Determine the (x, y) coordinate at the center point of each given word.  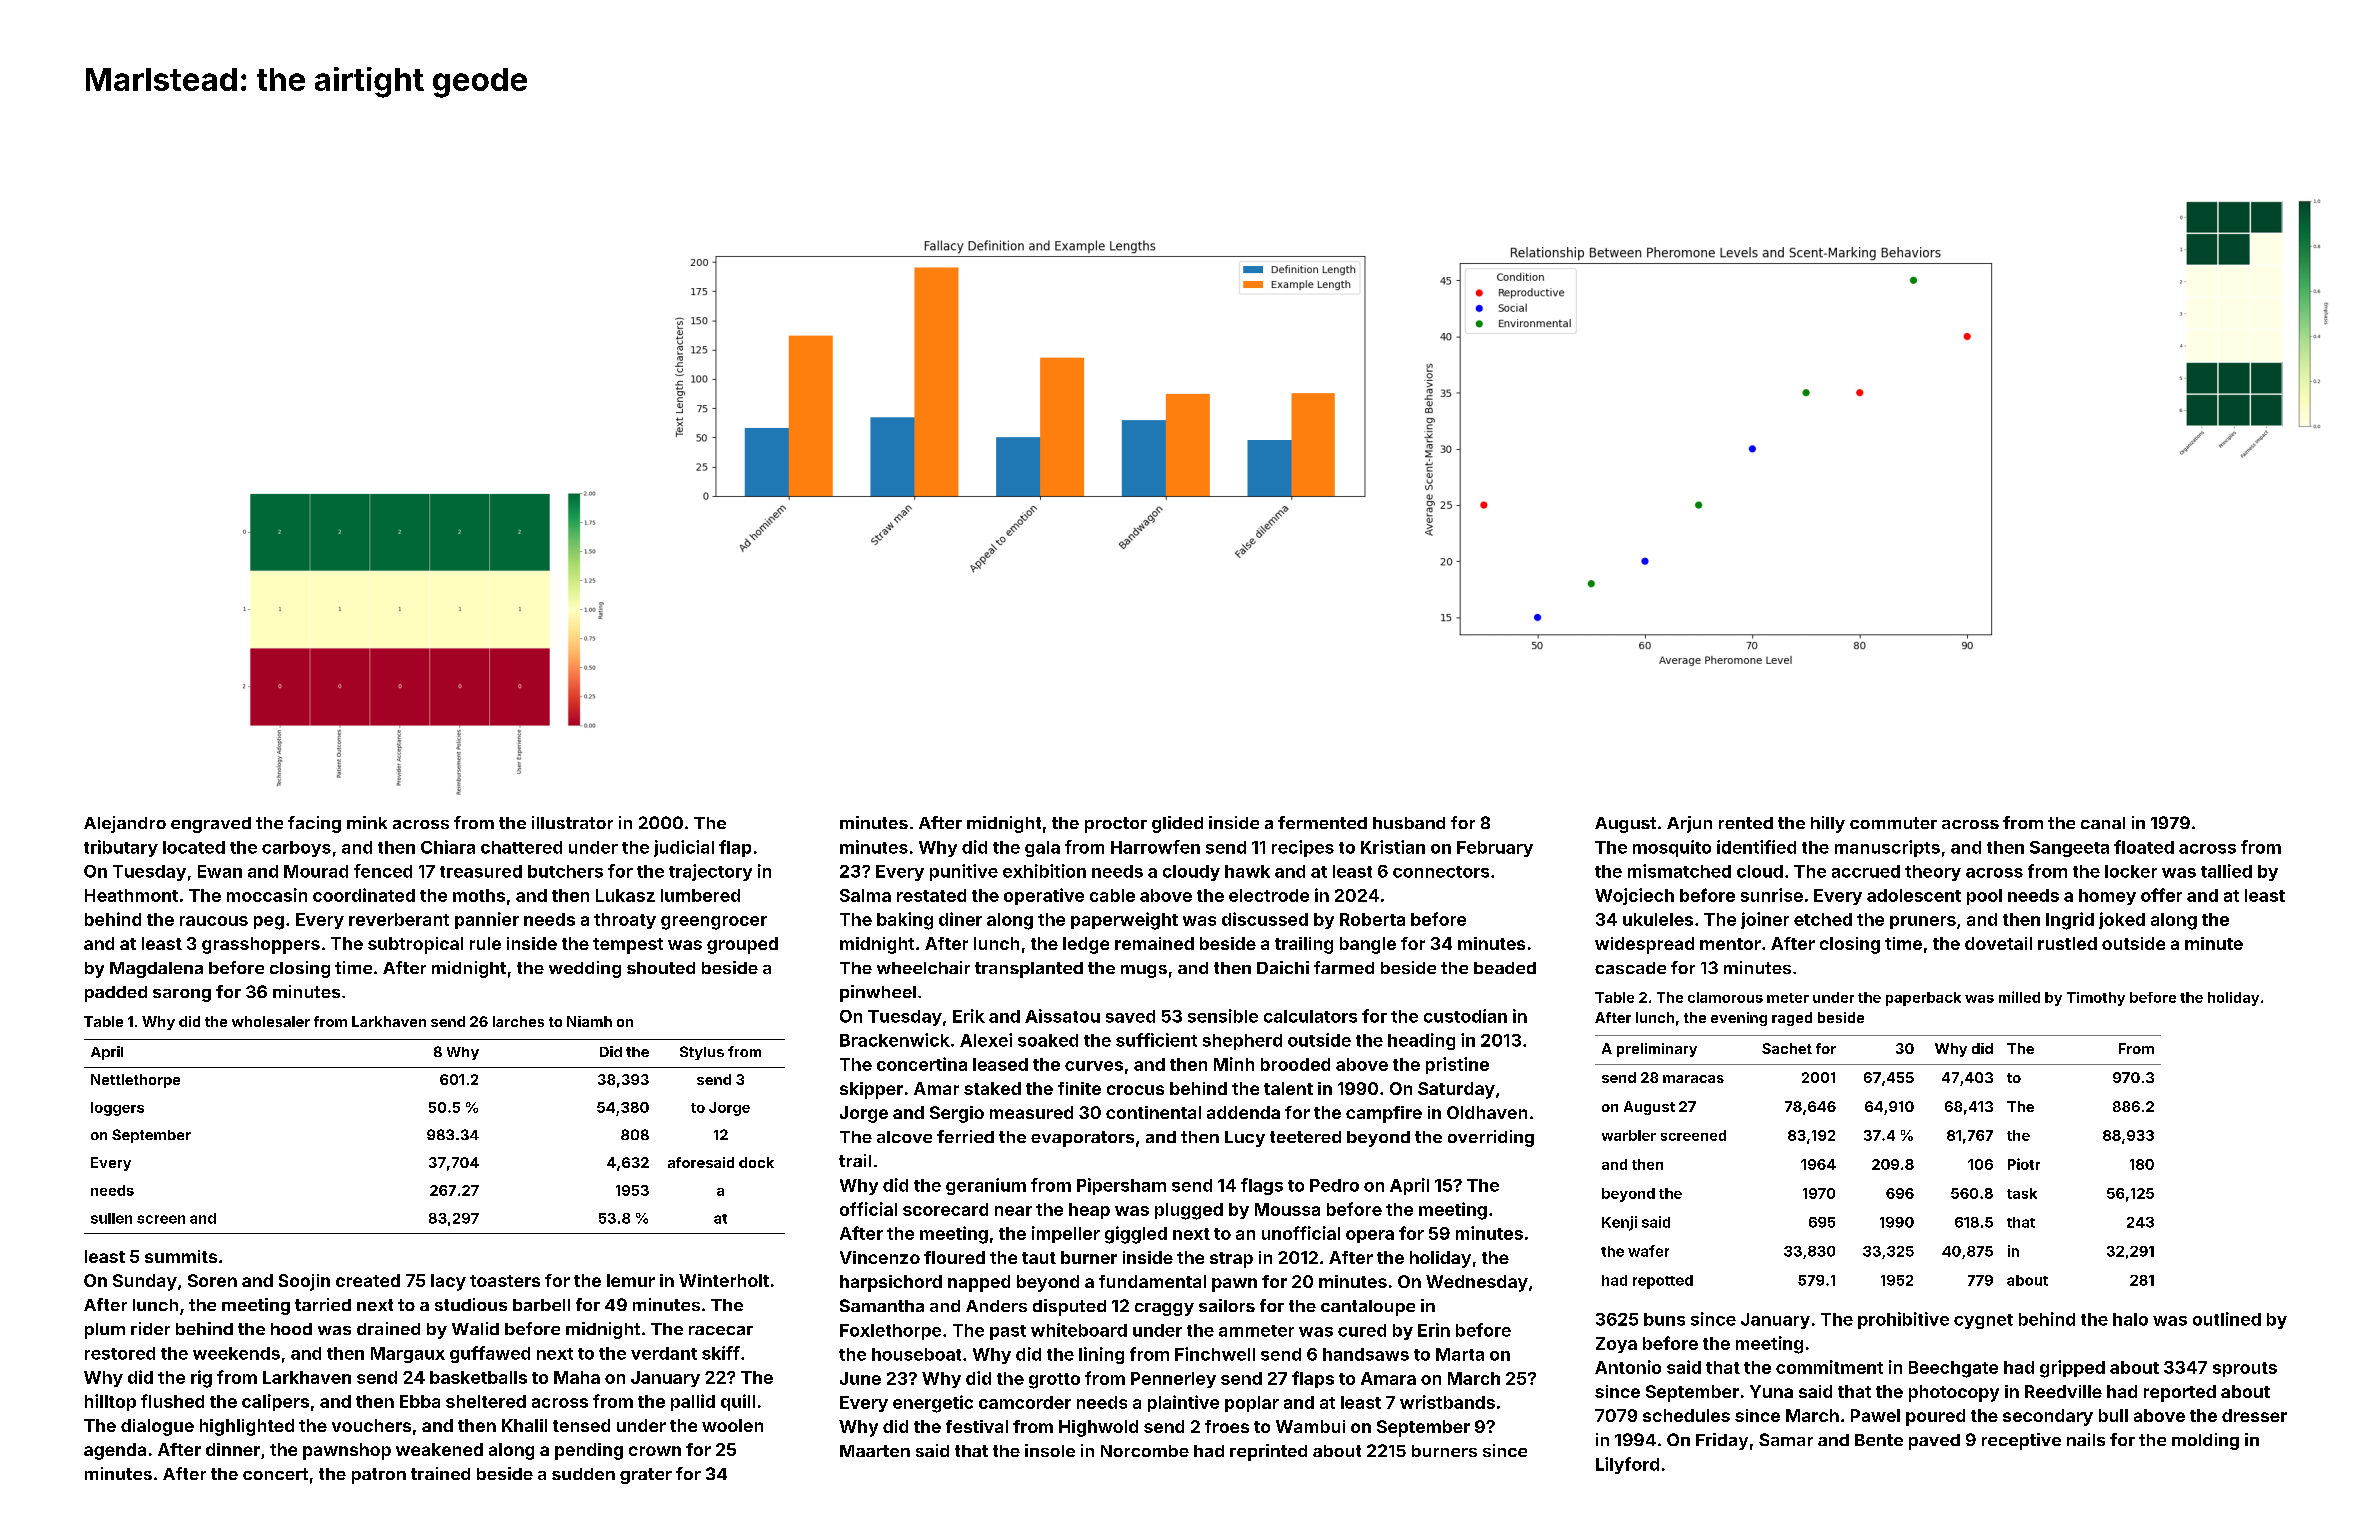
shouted (661, 968)
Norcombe (1145, 1451)
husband (1409, 823)
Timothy (2096, 999)
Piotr (2024, 1164)
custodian (1465, 1016)
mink (367, 822)
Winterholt (724, 1280)
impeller (1066, 1234)
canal (2103, 823)
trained (440, 1473)
